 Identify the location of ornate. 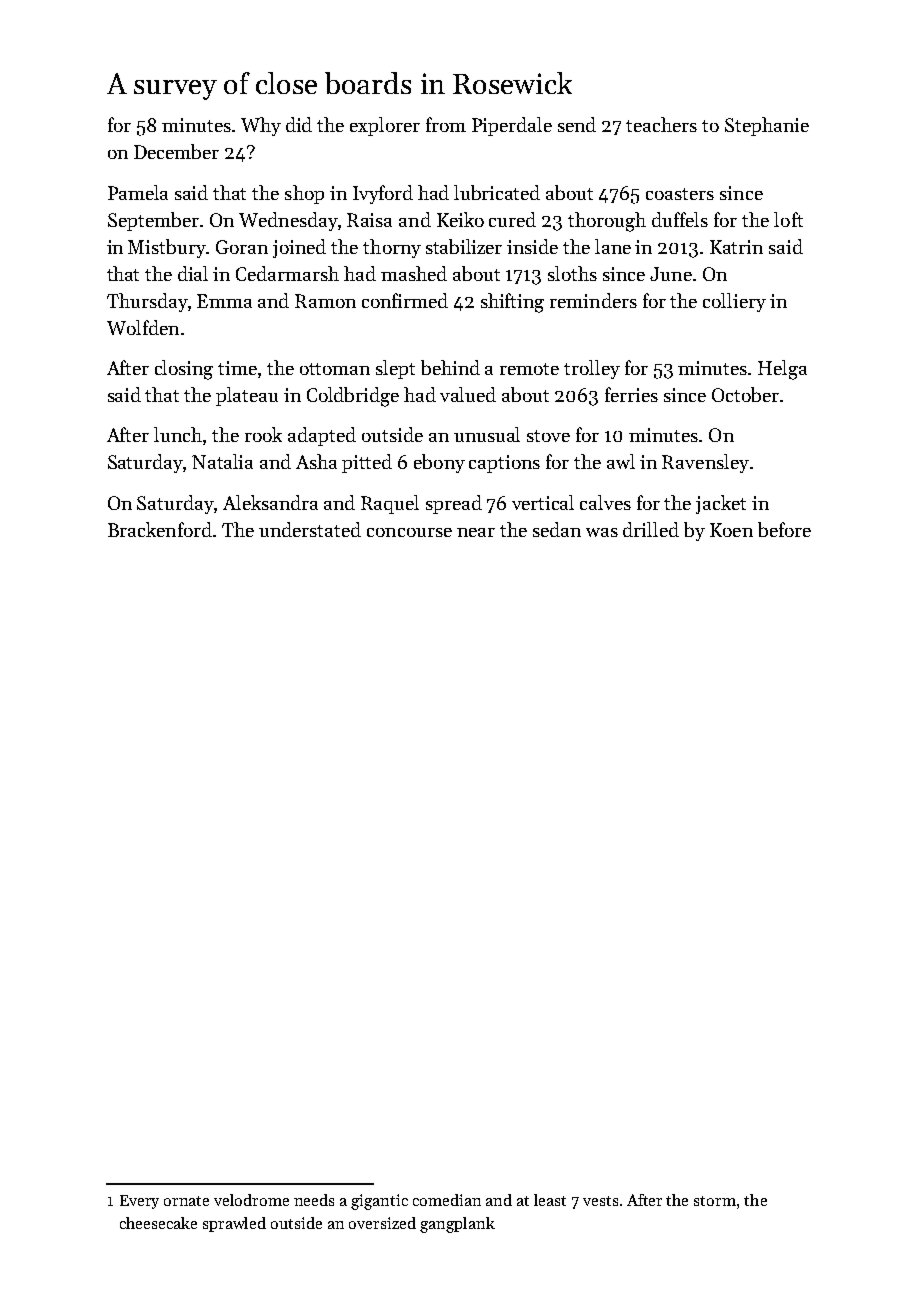
(186, 1201).
